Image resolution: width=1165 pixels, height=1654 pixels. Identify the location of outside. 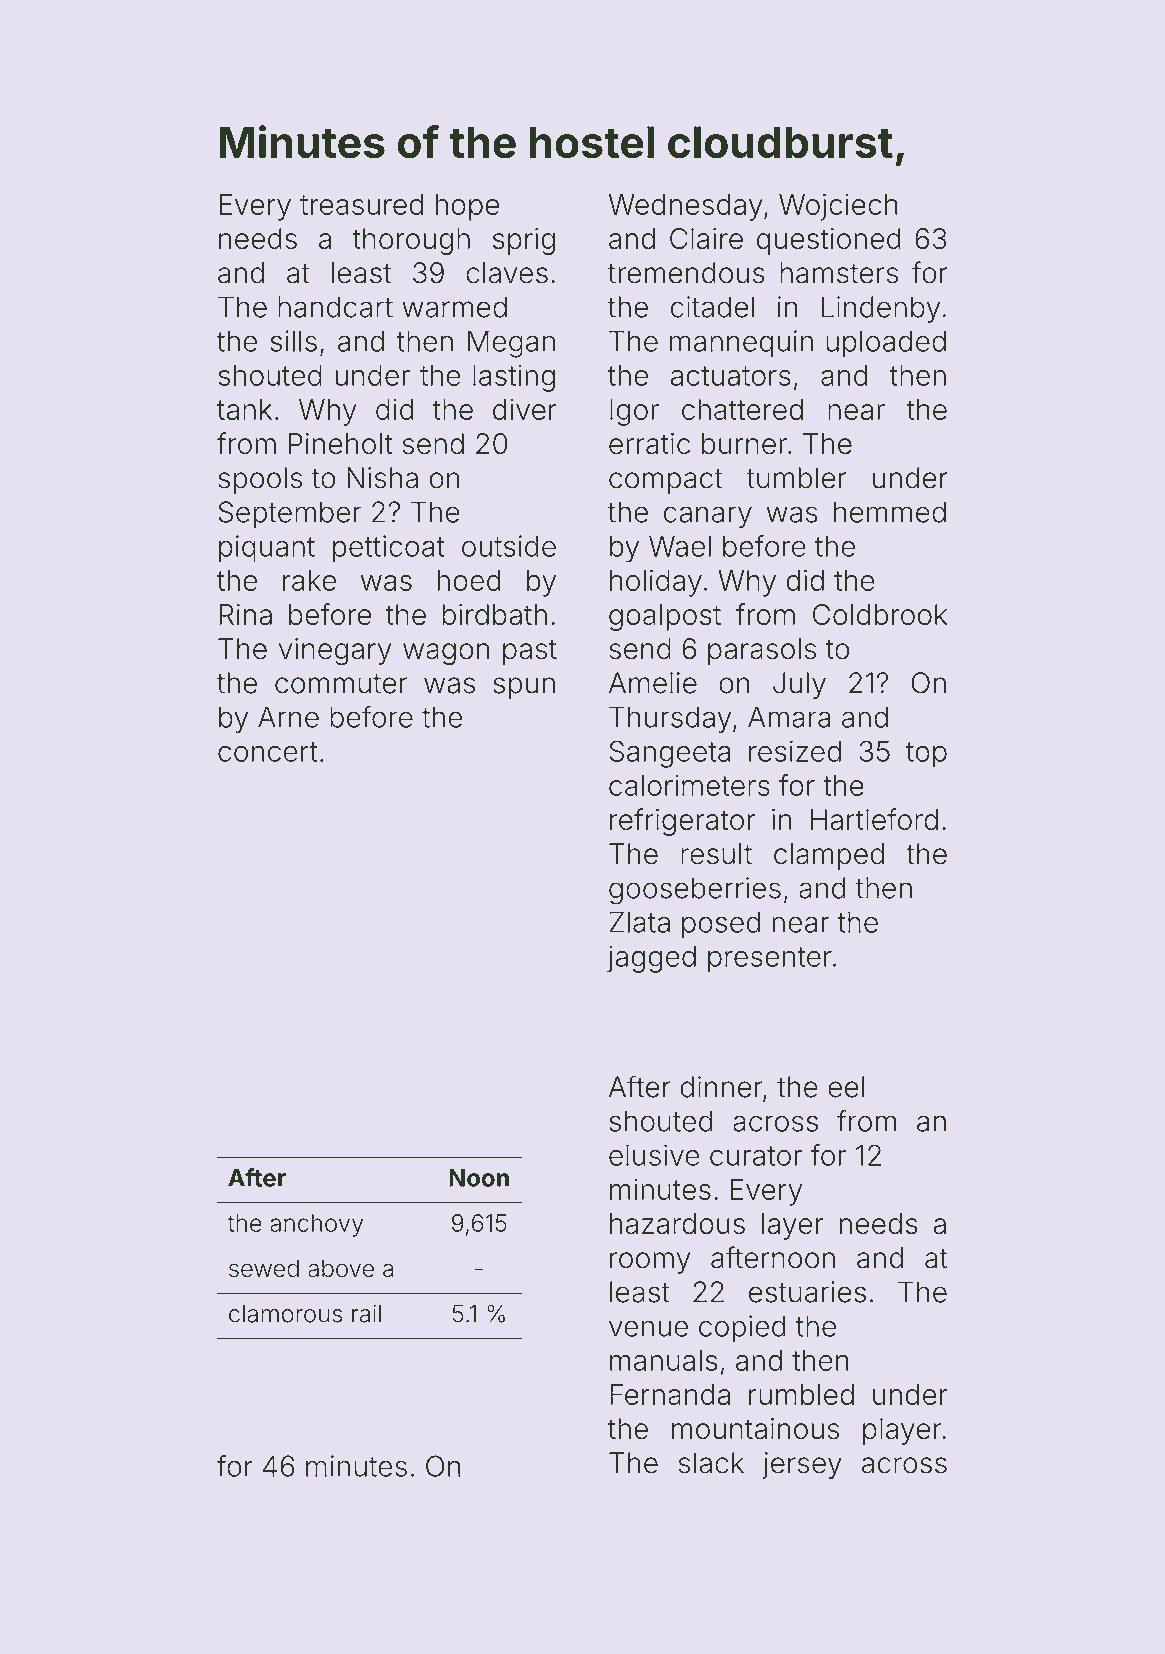
(509, 546).
